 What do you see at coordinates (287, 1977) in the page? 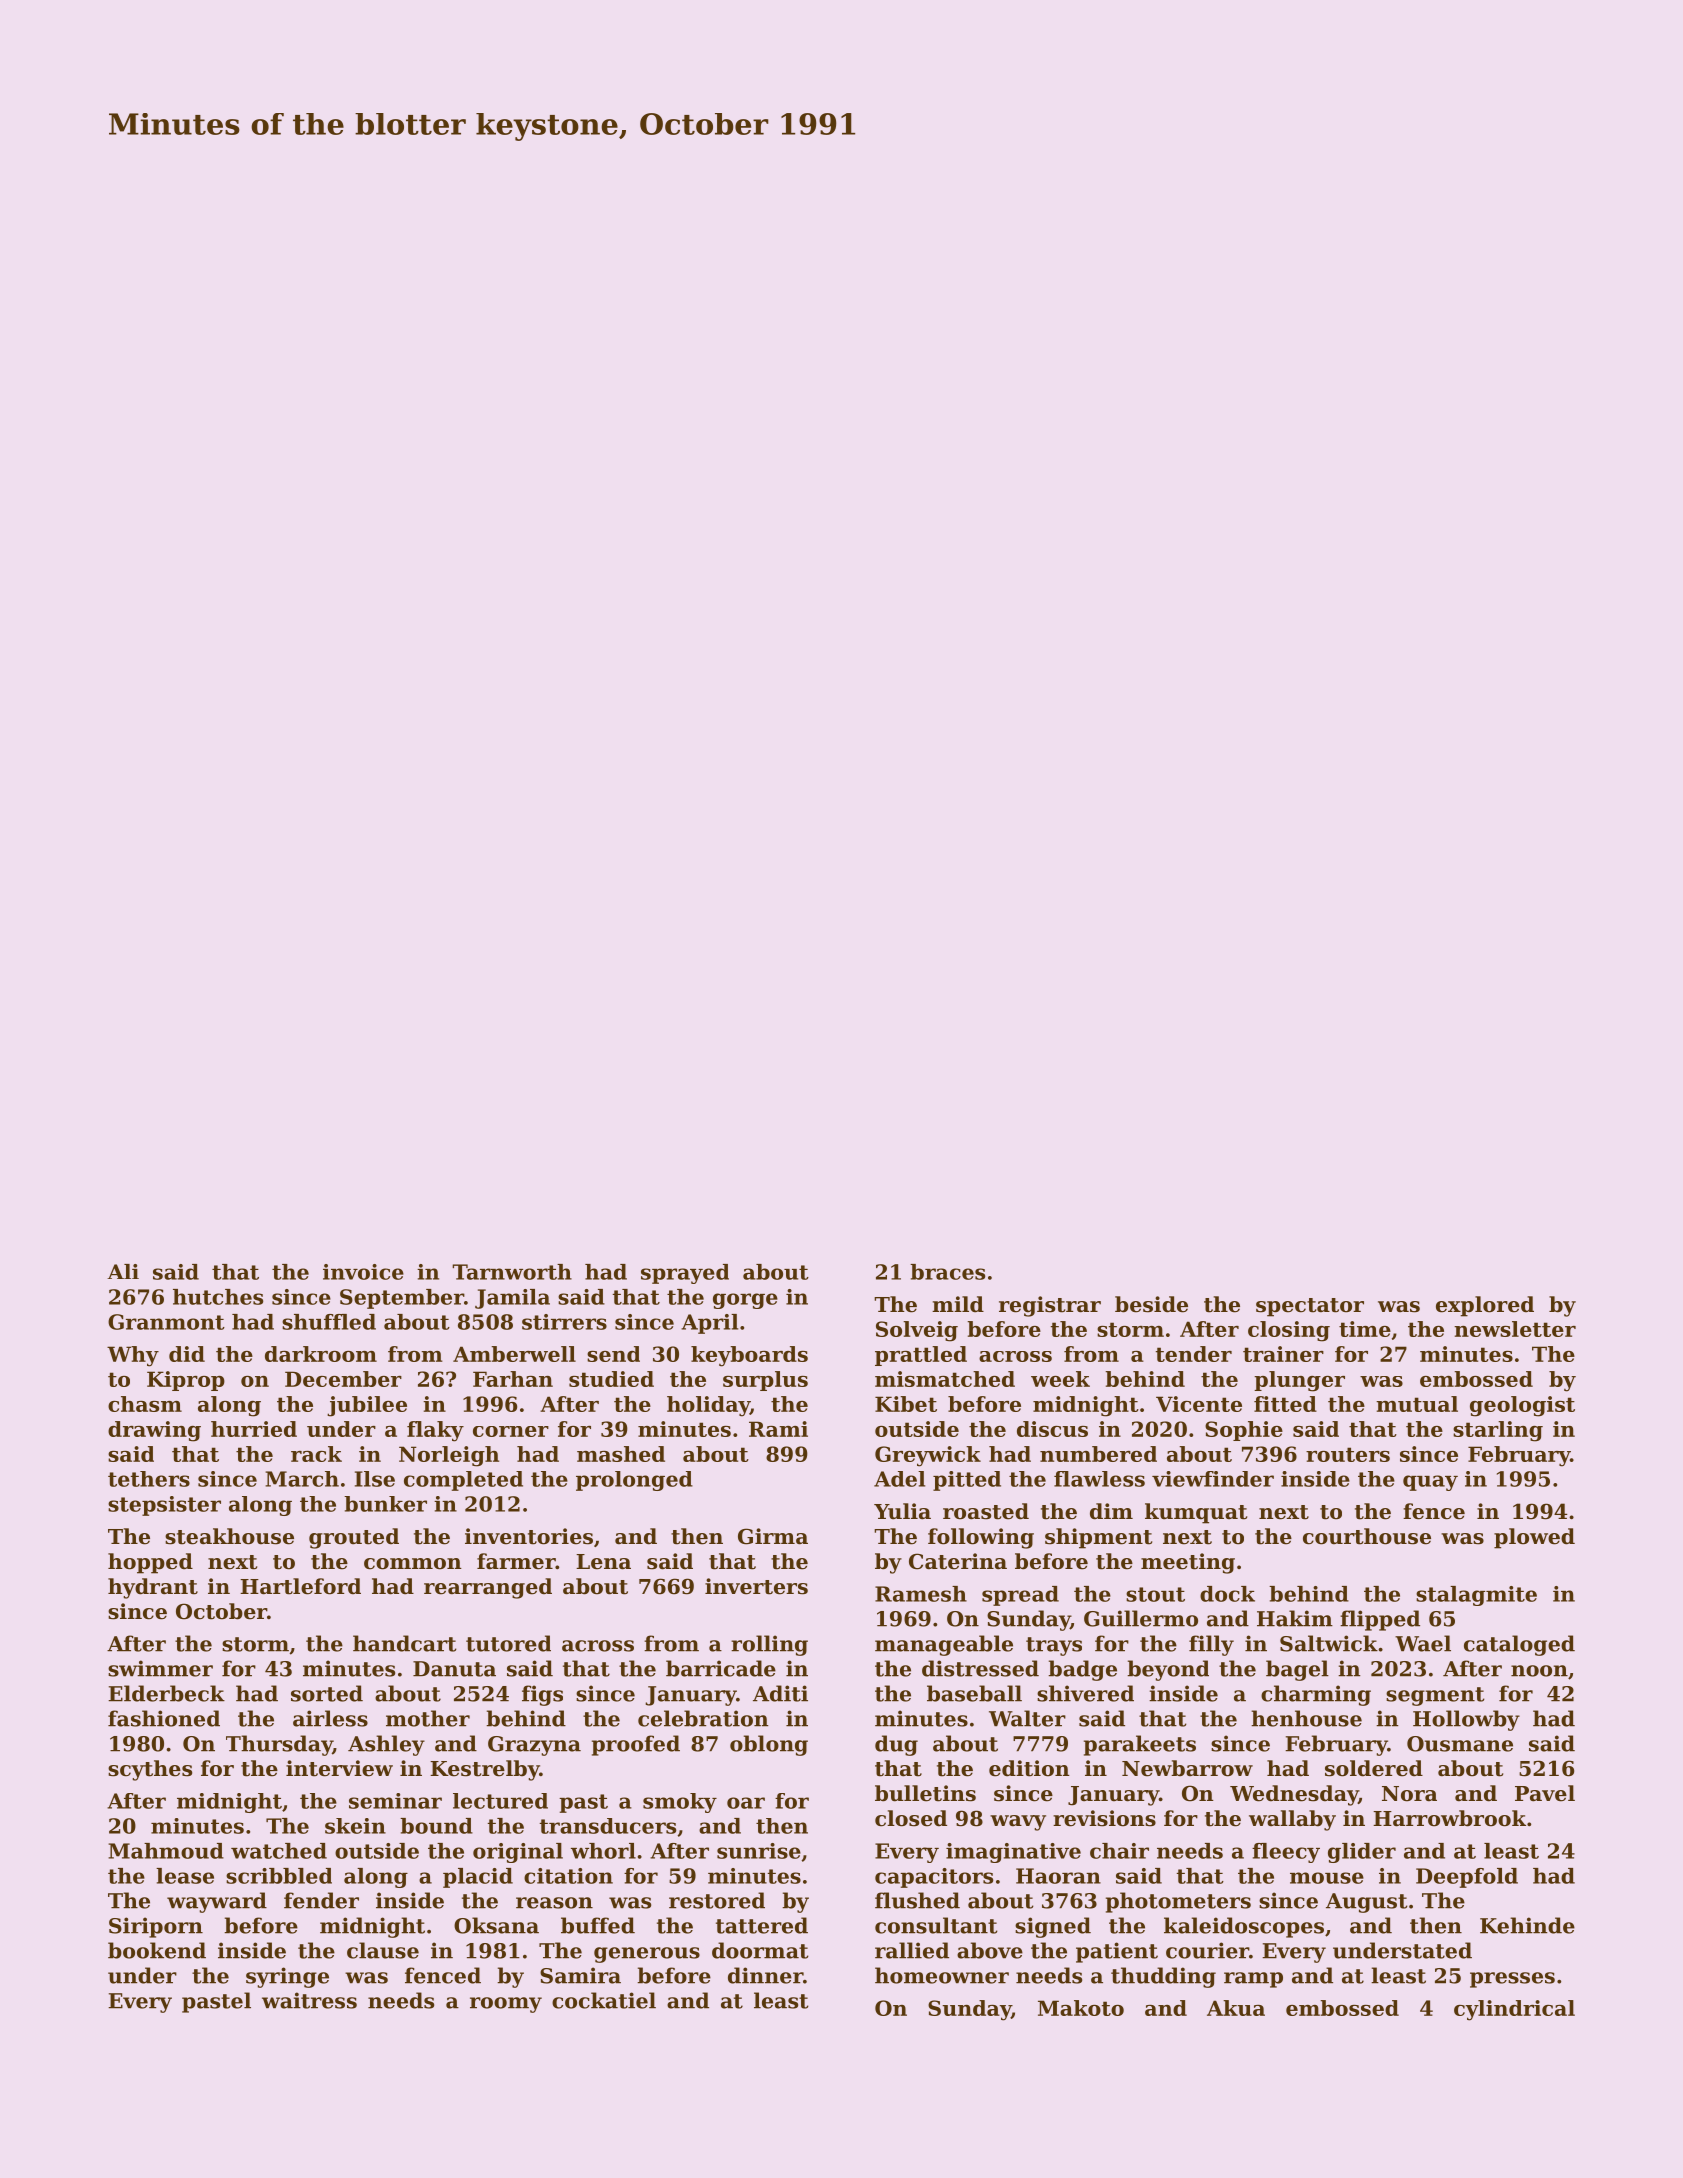
I see `syringe` at bounding box center [287, 1977].
